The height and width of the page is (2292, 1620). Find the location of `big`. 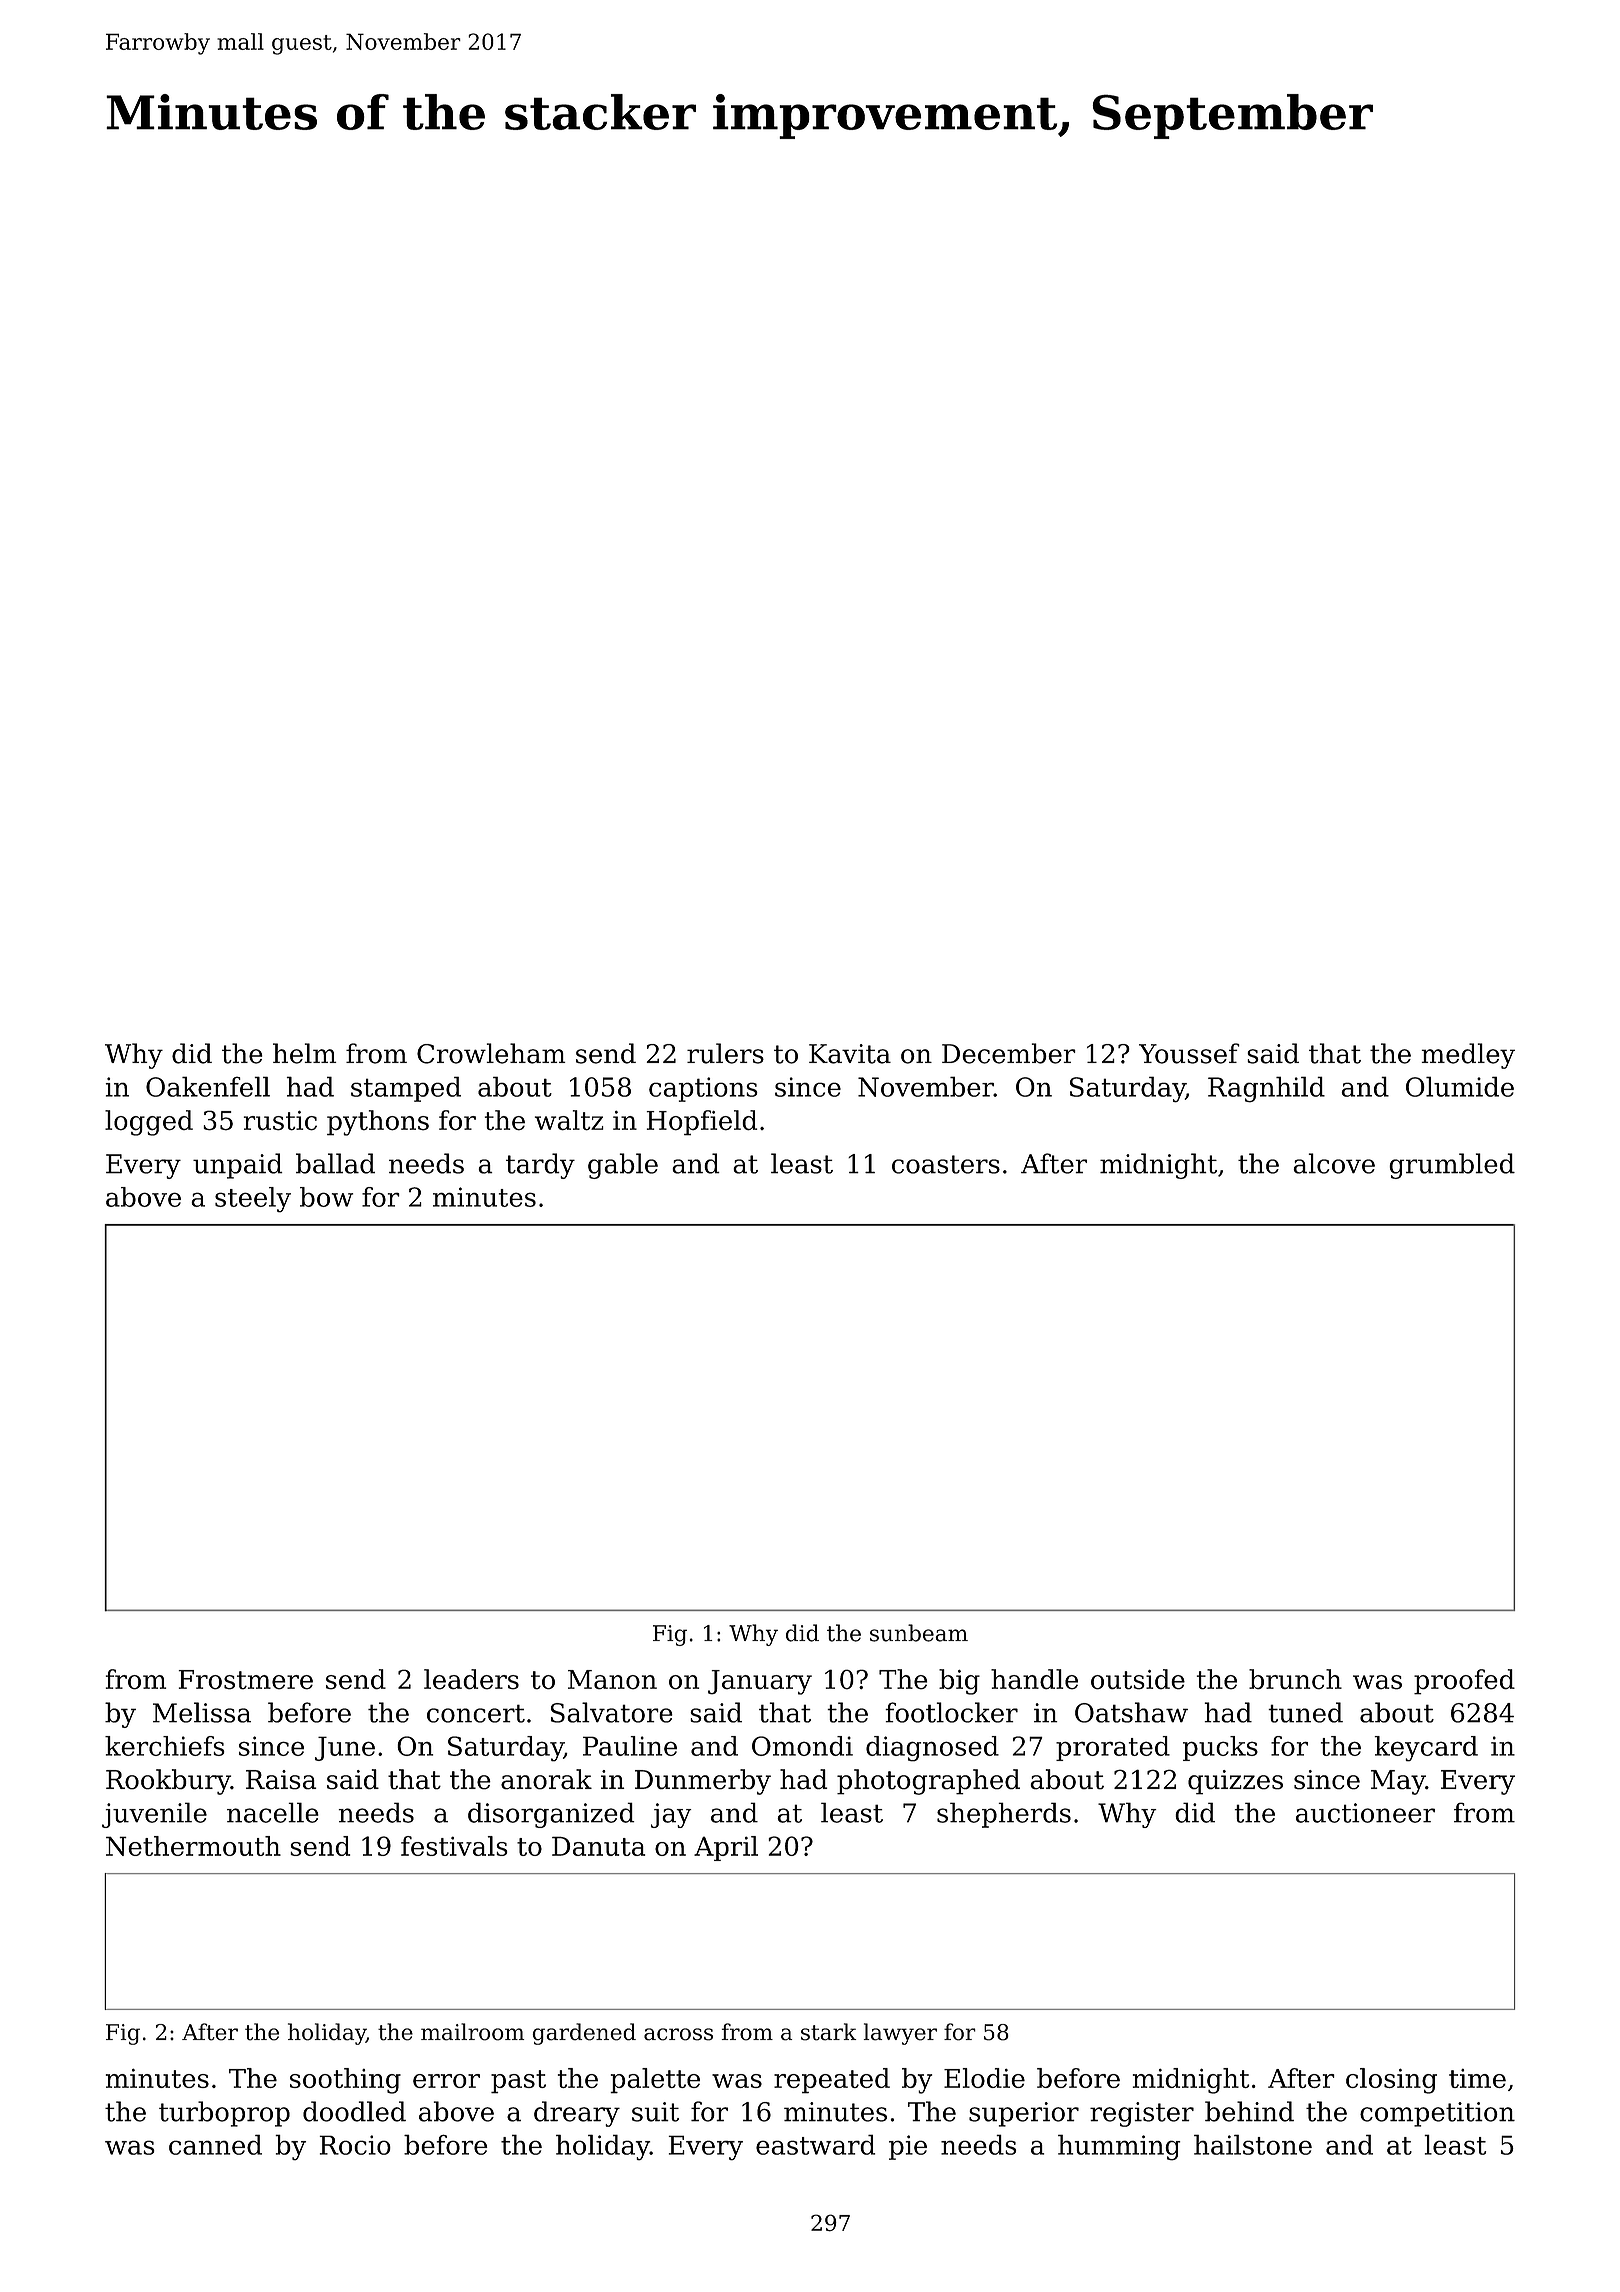

big is located at coordinates (959, 1682).
